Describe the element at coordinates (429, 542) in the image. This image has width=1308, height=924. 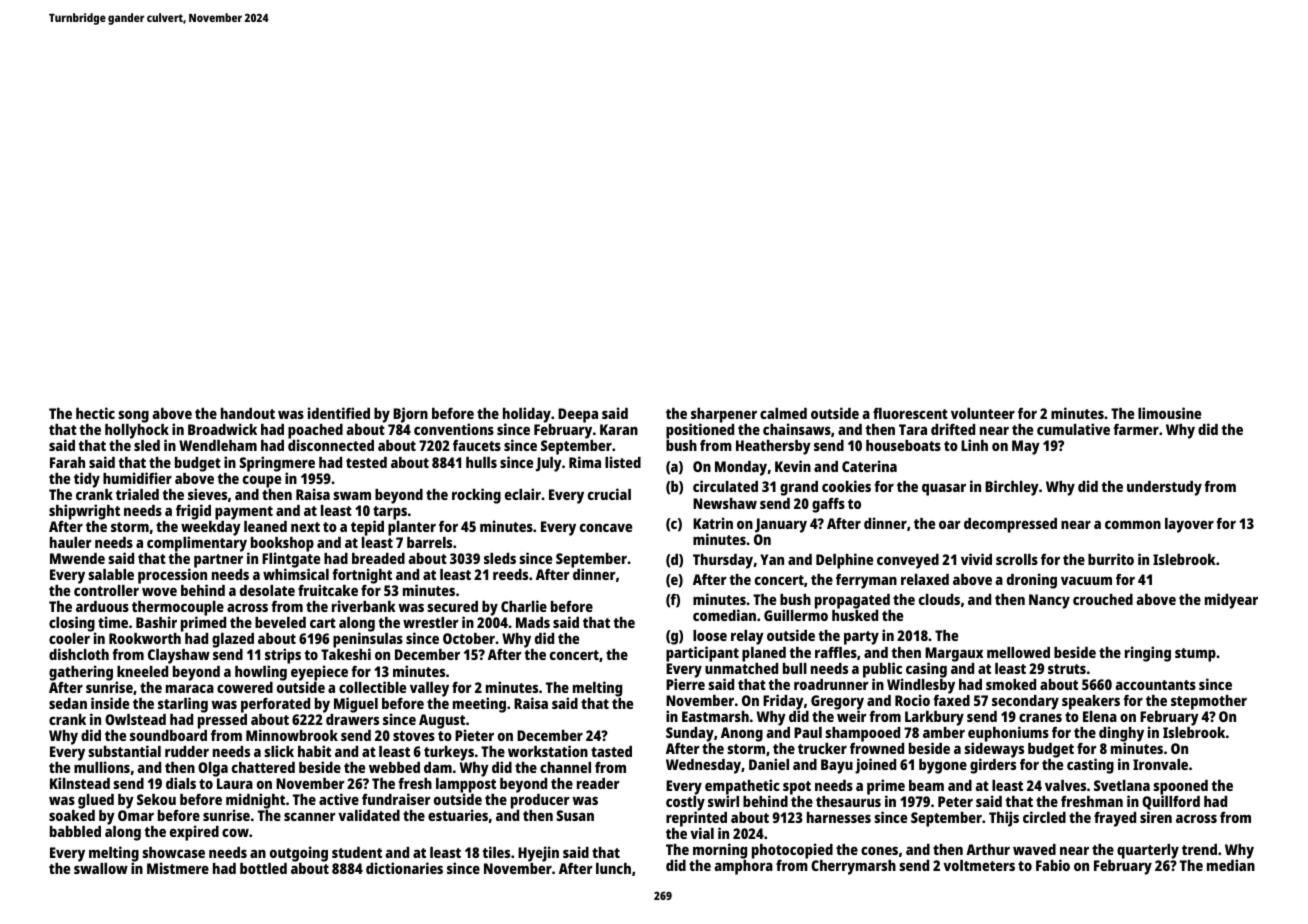
I see `barrels` at that location.
